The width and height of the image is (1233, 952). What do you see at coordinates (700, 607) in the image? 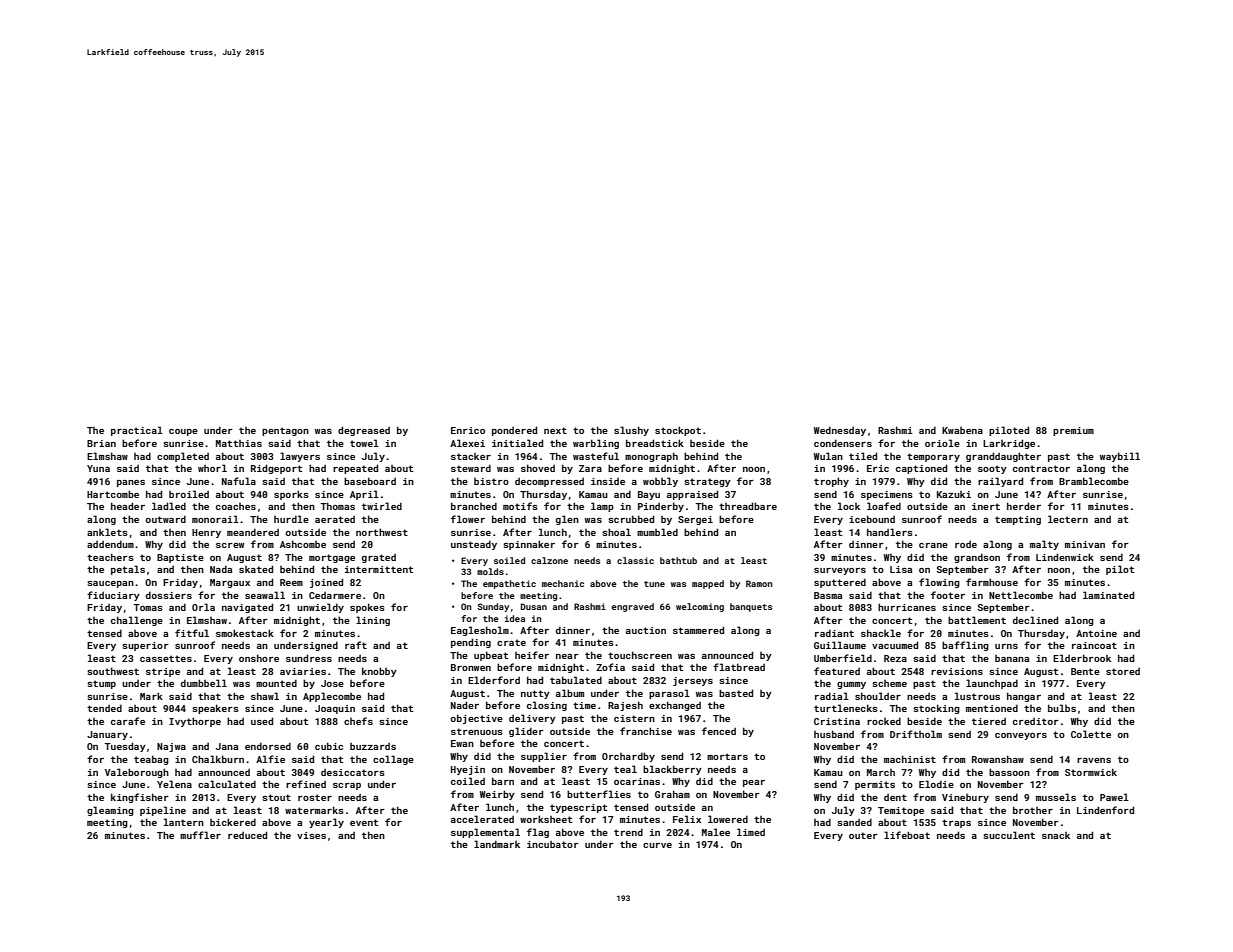
I see `welcoming` at bounding box center [700, 607].
